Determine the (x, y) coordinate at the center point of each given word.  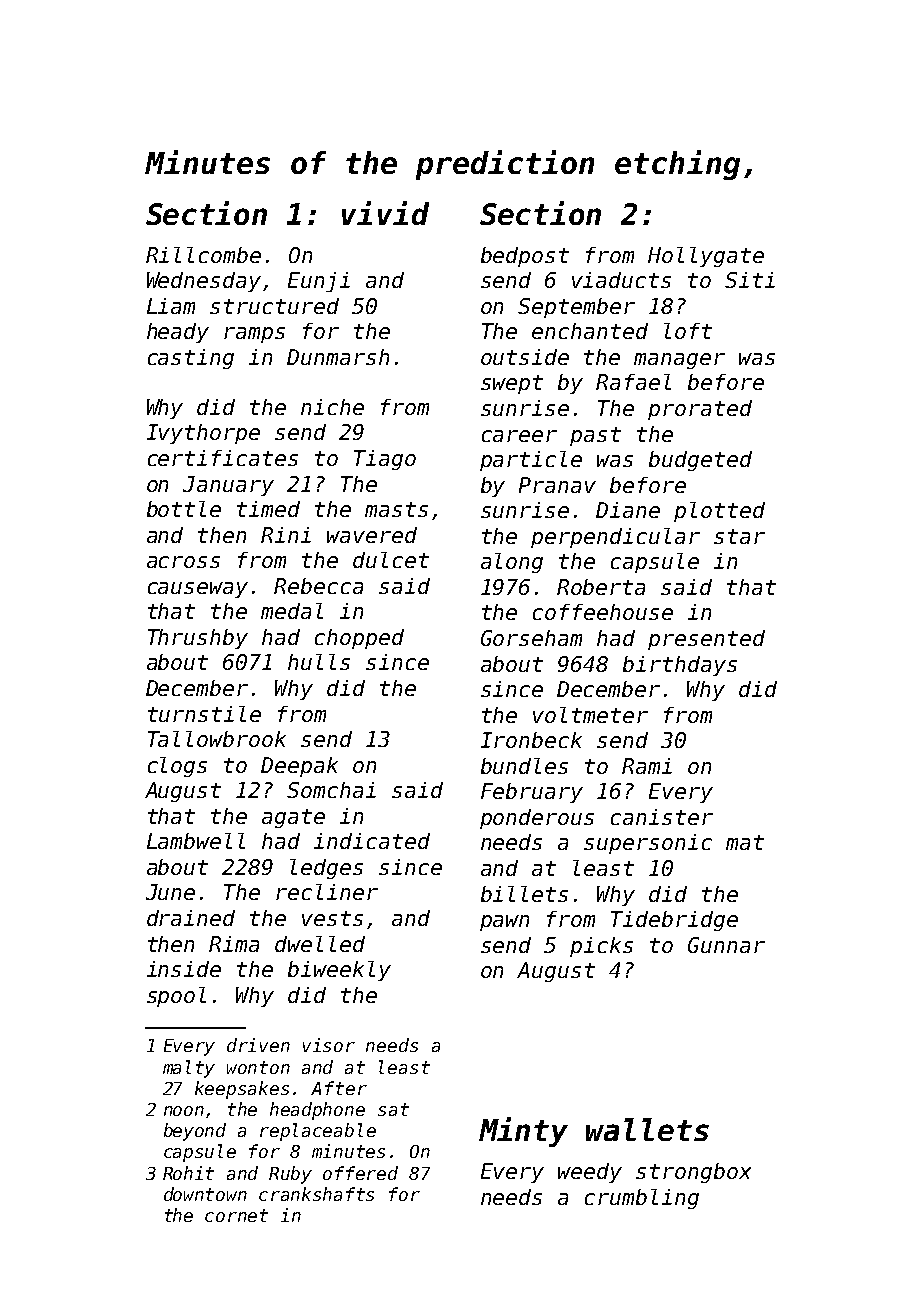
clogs (177, 767)
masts (396, 509)
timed (268, 509)
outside (525, 357)
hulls (319, 662)
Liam (171, 306)
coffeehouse (603, 612)
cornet (236, 1215)
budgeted (700, 461)
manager (679, 361)
